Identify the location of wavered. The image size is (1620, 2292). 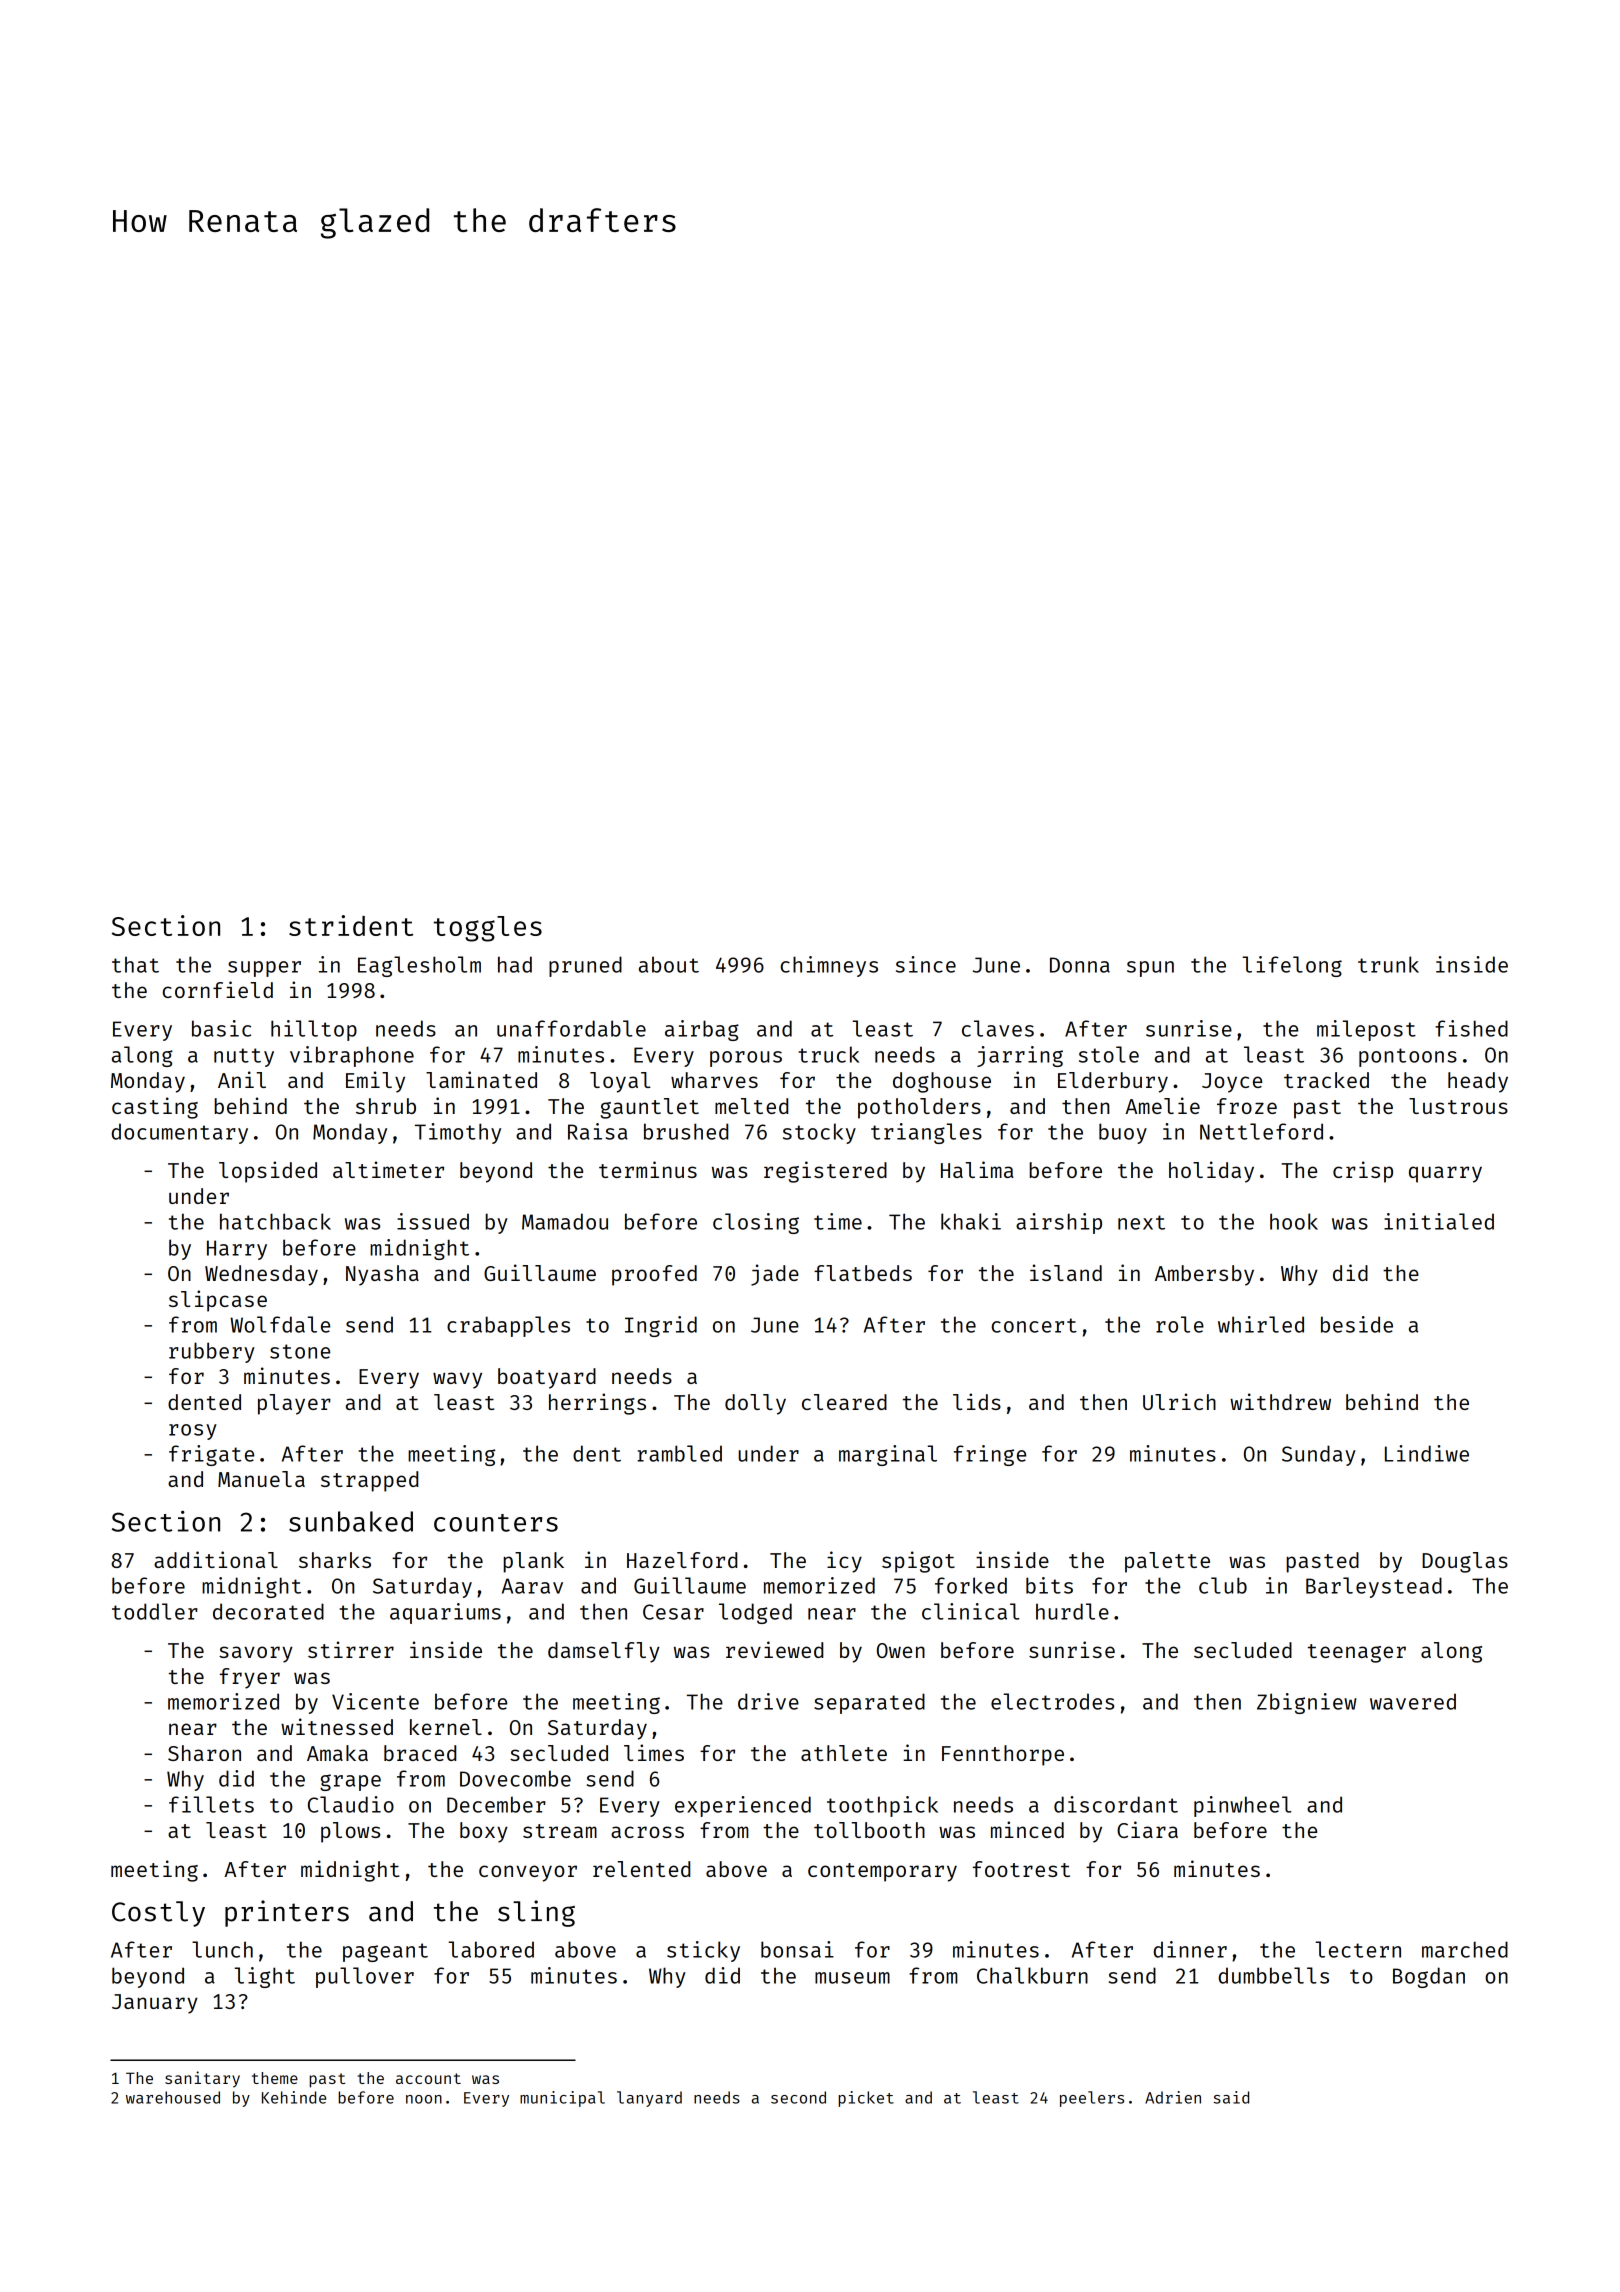
(1413, 1701).
